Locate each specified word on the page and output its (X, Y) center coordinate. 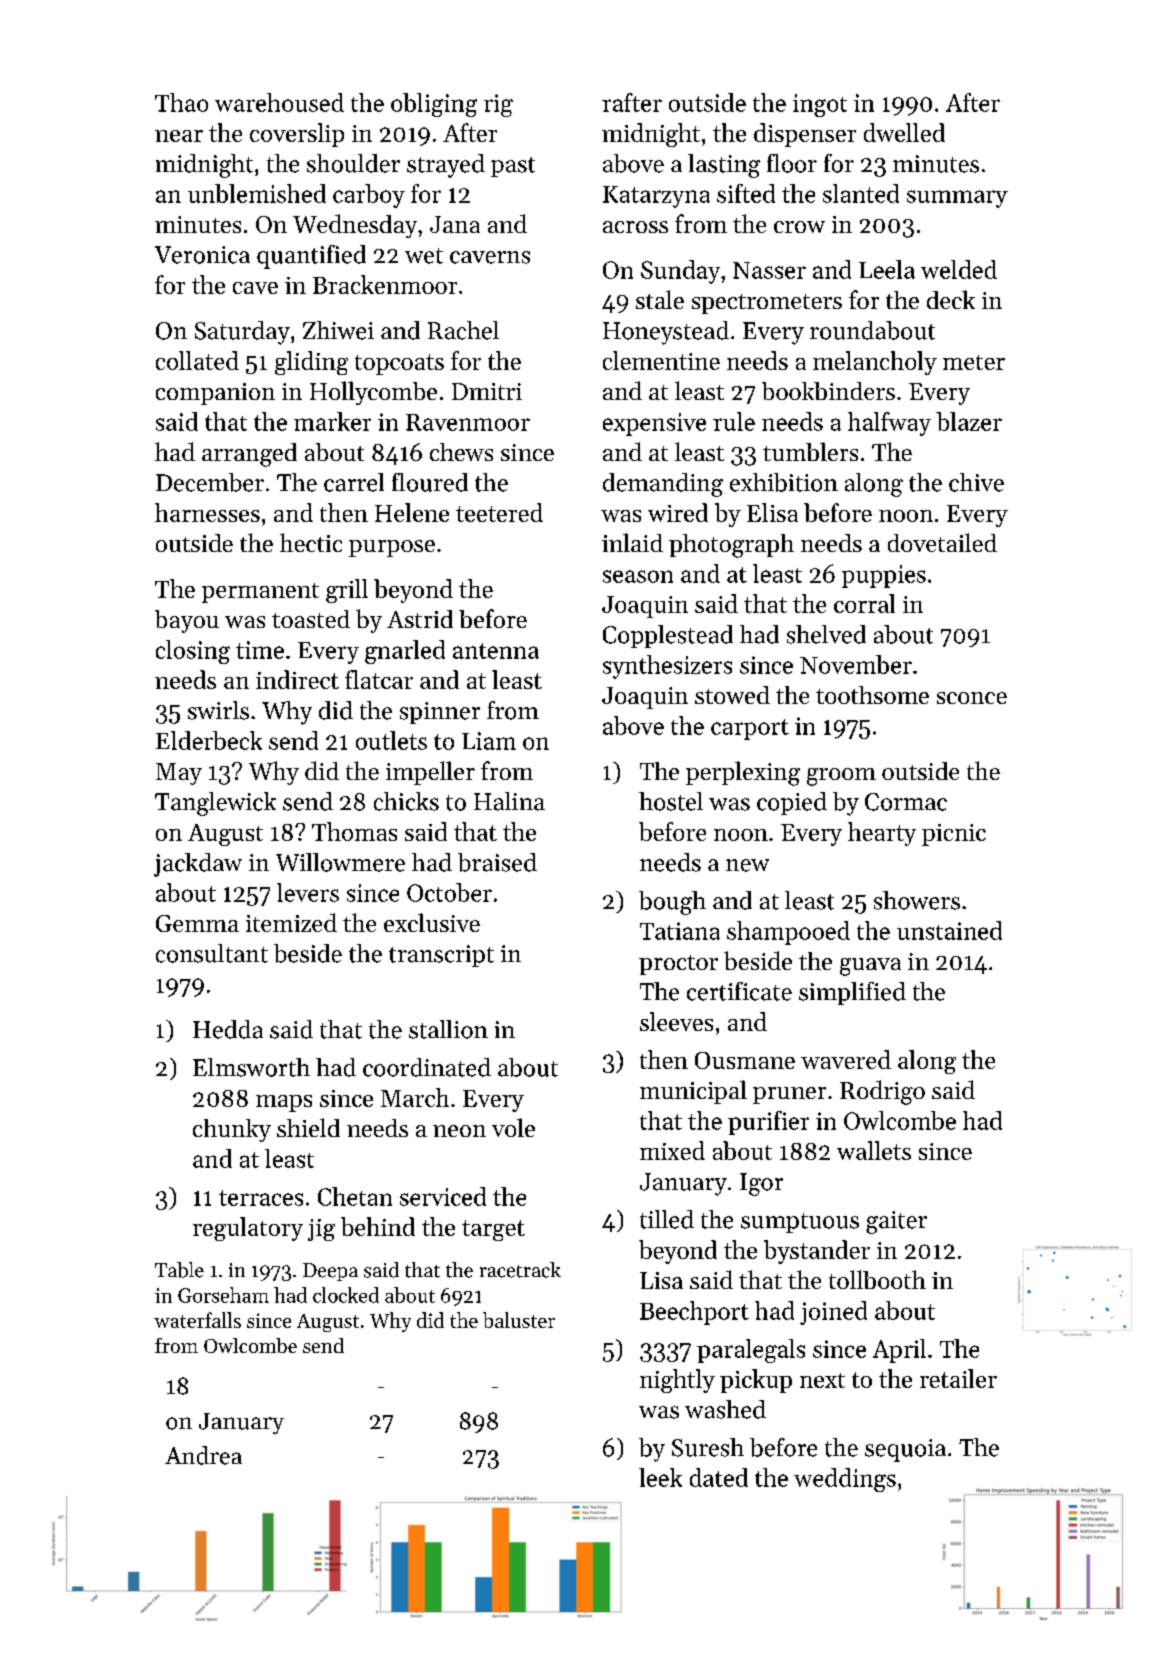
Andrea (203, 1455)
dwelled (904, 132)
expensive (654, 424)
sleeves (676, 1021)
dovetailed (942, 542)
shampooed (788, 933)
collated (197, 360)
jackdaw (198, 865)
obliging (434, 105)
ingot (820, 105)
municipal (693, 1092)
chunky (232, 1130)
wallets (874, 1150)
